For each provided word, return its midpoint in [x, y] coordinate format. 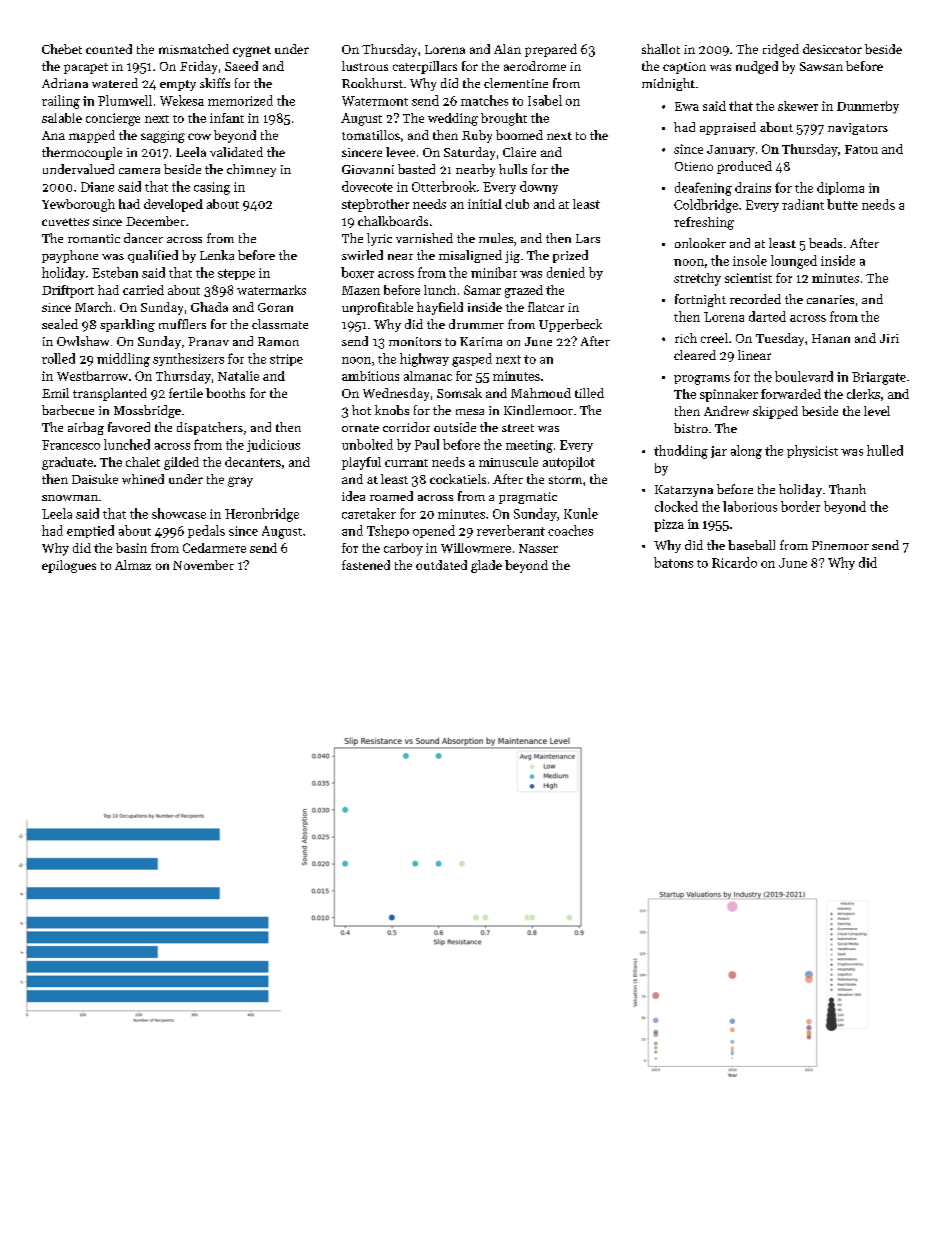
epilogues [69, 566]
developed [173, 205]
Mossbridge [147, 411]
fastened [366, 565]
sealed [60, 324]
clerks [863, 394]
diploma [840, 188]
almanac [428, 376]
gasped [472, 360]
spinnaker [729, 395]
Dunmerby [868, 107]
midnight [668, 84]
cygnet [252, 51]
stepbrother [375, 205]
